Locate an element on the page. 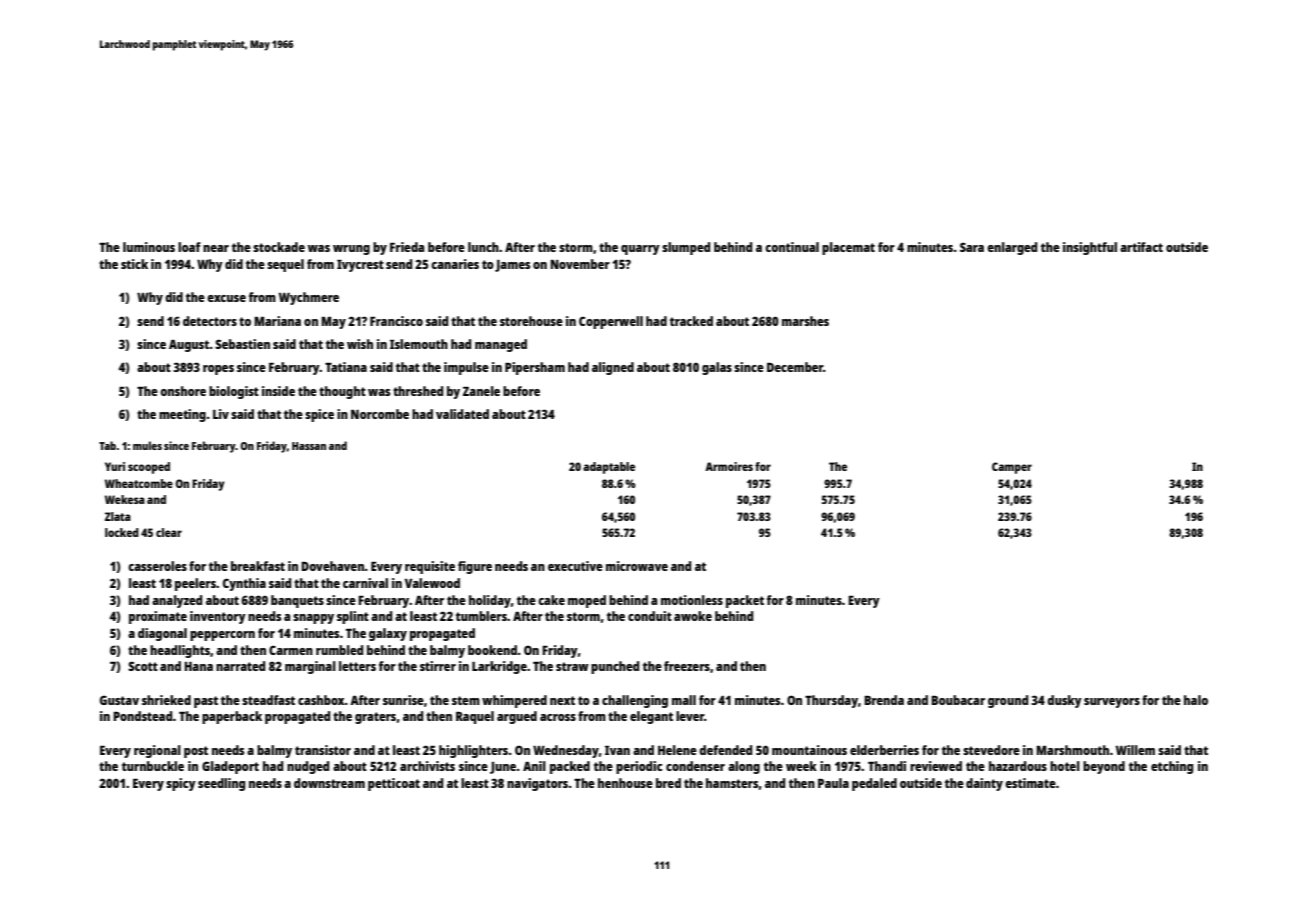 This image has height=924, width=1308. awoke is located at coordinates (693, 616).
